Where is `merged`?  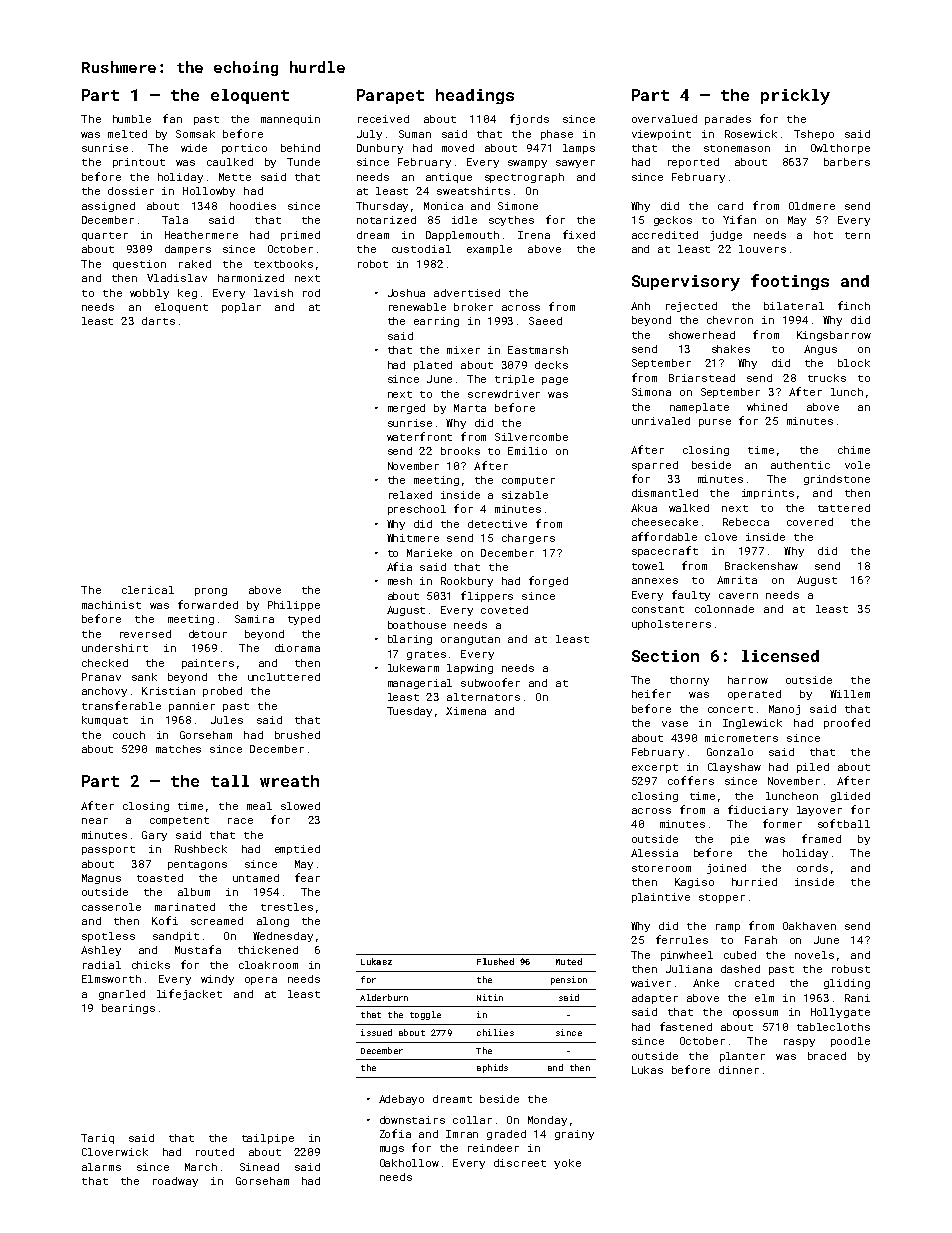 merged is located at coordinates (406, 409).
